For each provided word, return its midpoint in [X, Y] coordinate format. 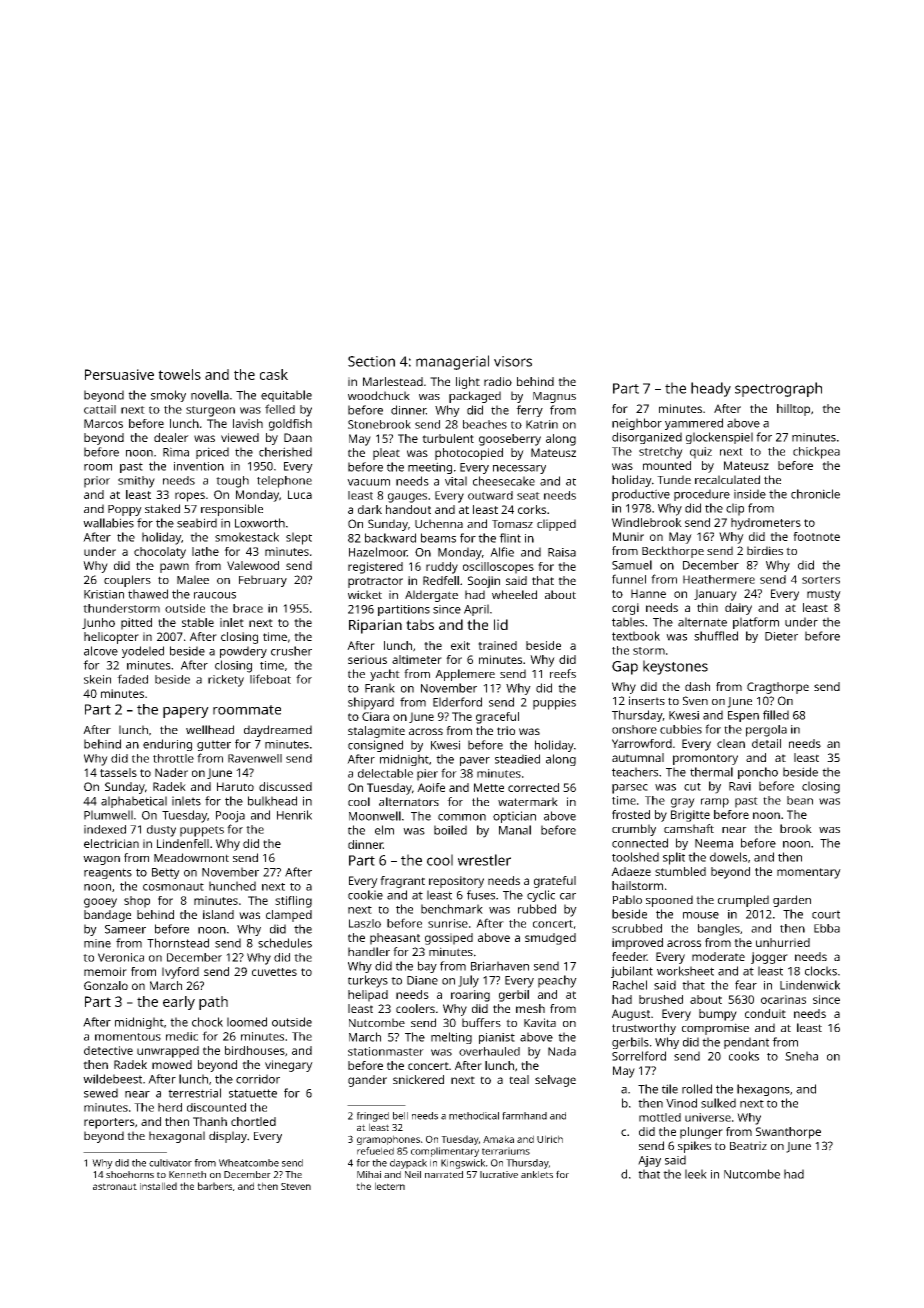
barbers [215, 1186]
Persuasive [119, 374]
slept [299, 538]
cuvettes [274, 972]
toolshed [635, 857]
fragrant [402, 882]
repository [456, 882]
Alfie [502, 552]
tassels [118, 772]
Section [371, 361]
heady [711, 389]
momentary [809, 873]
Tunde [674, 479]
